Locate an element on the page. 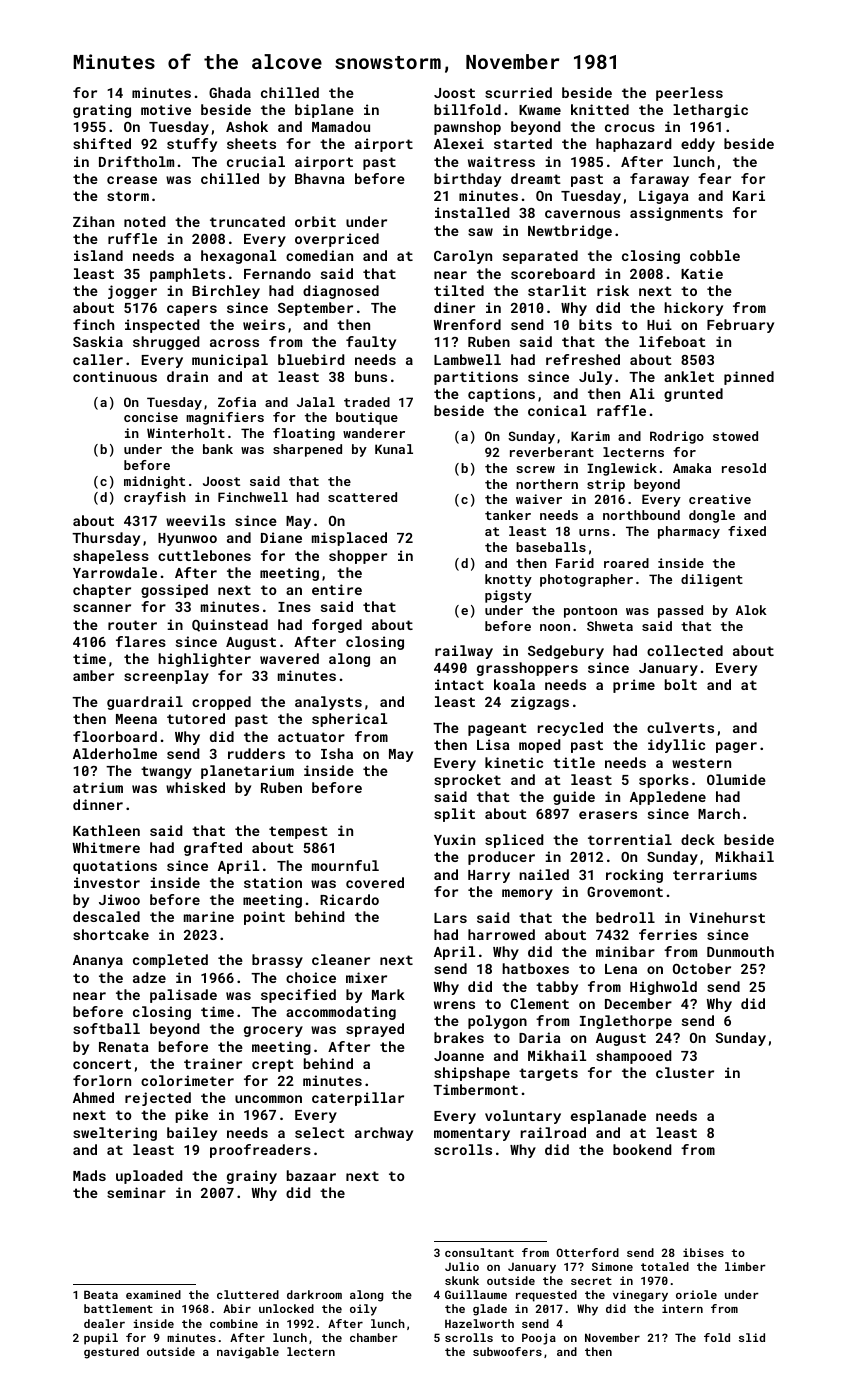 This page has height=1400, width=849. grafted is located at coordinates (213, 849).
